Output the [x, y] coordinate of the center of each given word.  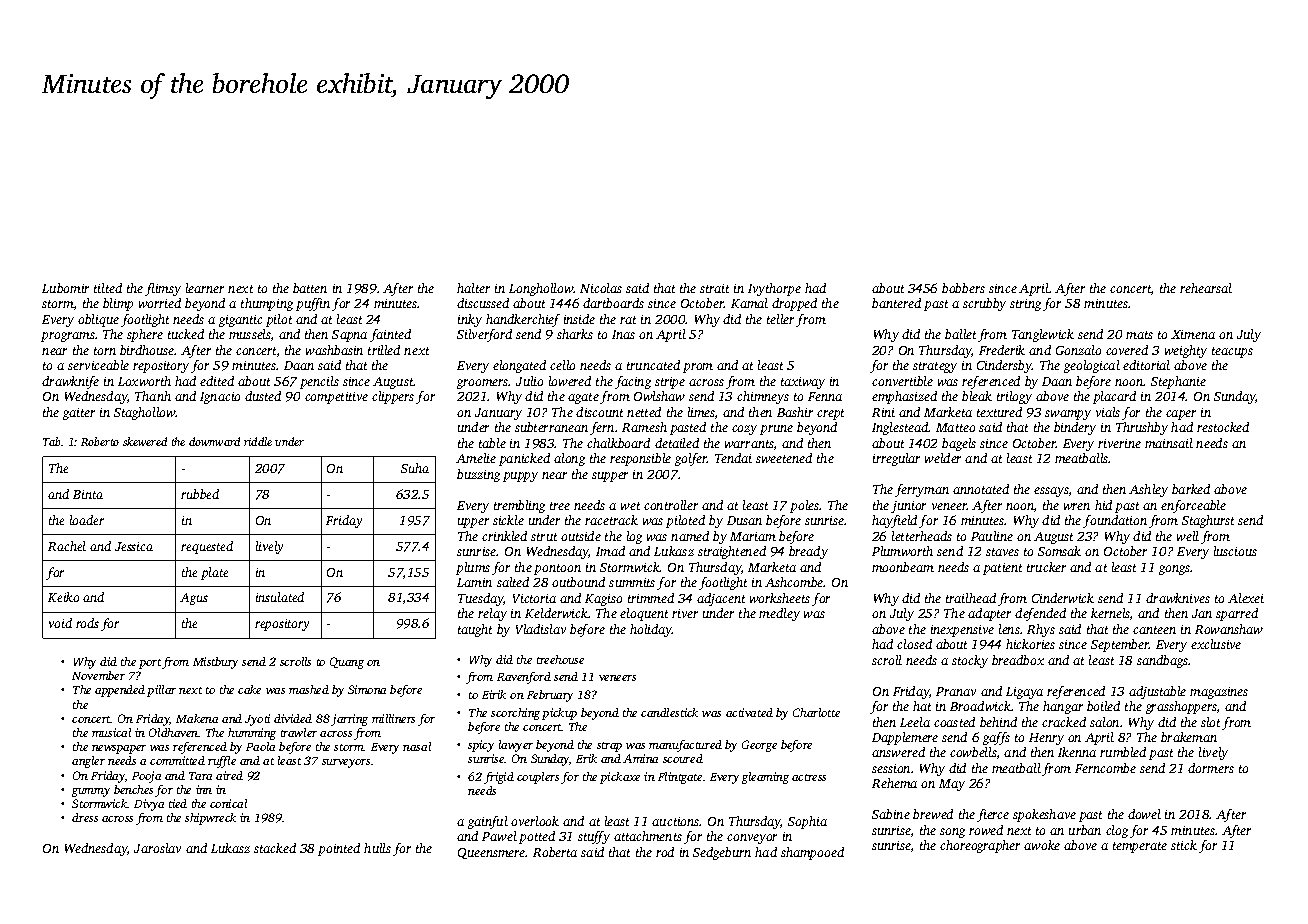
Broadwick [980, 706]
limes [701, 412]
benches [133, 789]
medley [779, 614]
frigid [499, 778]
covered [1127, 350]
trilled [384, 350]
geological [1092, 366]
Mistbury [215, 663]
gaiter [79, 414]
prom [698, 368]
